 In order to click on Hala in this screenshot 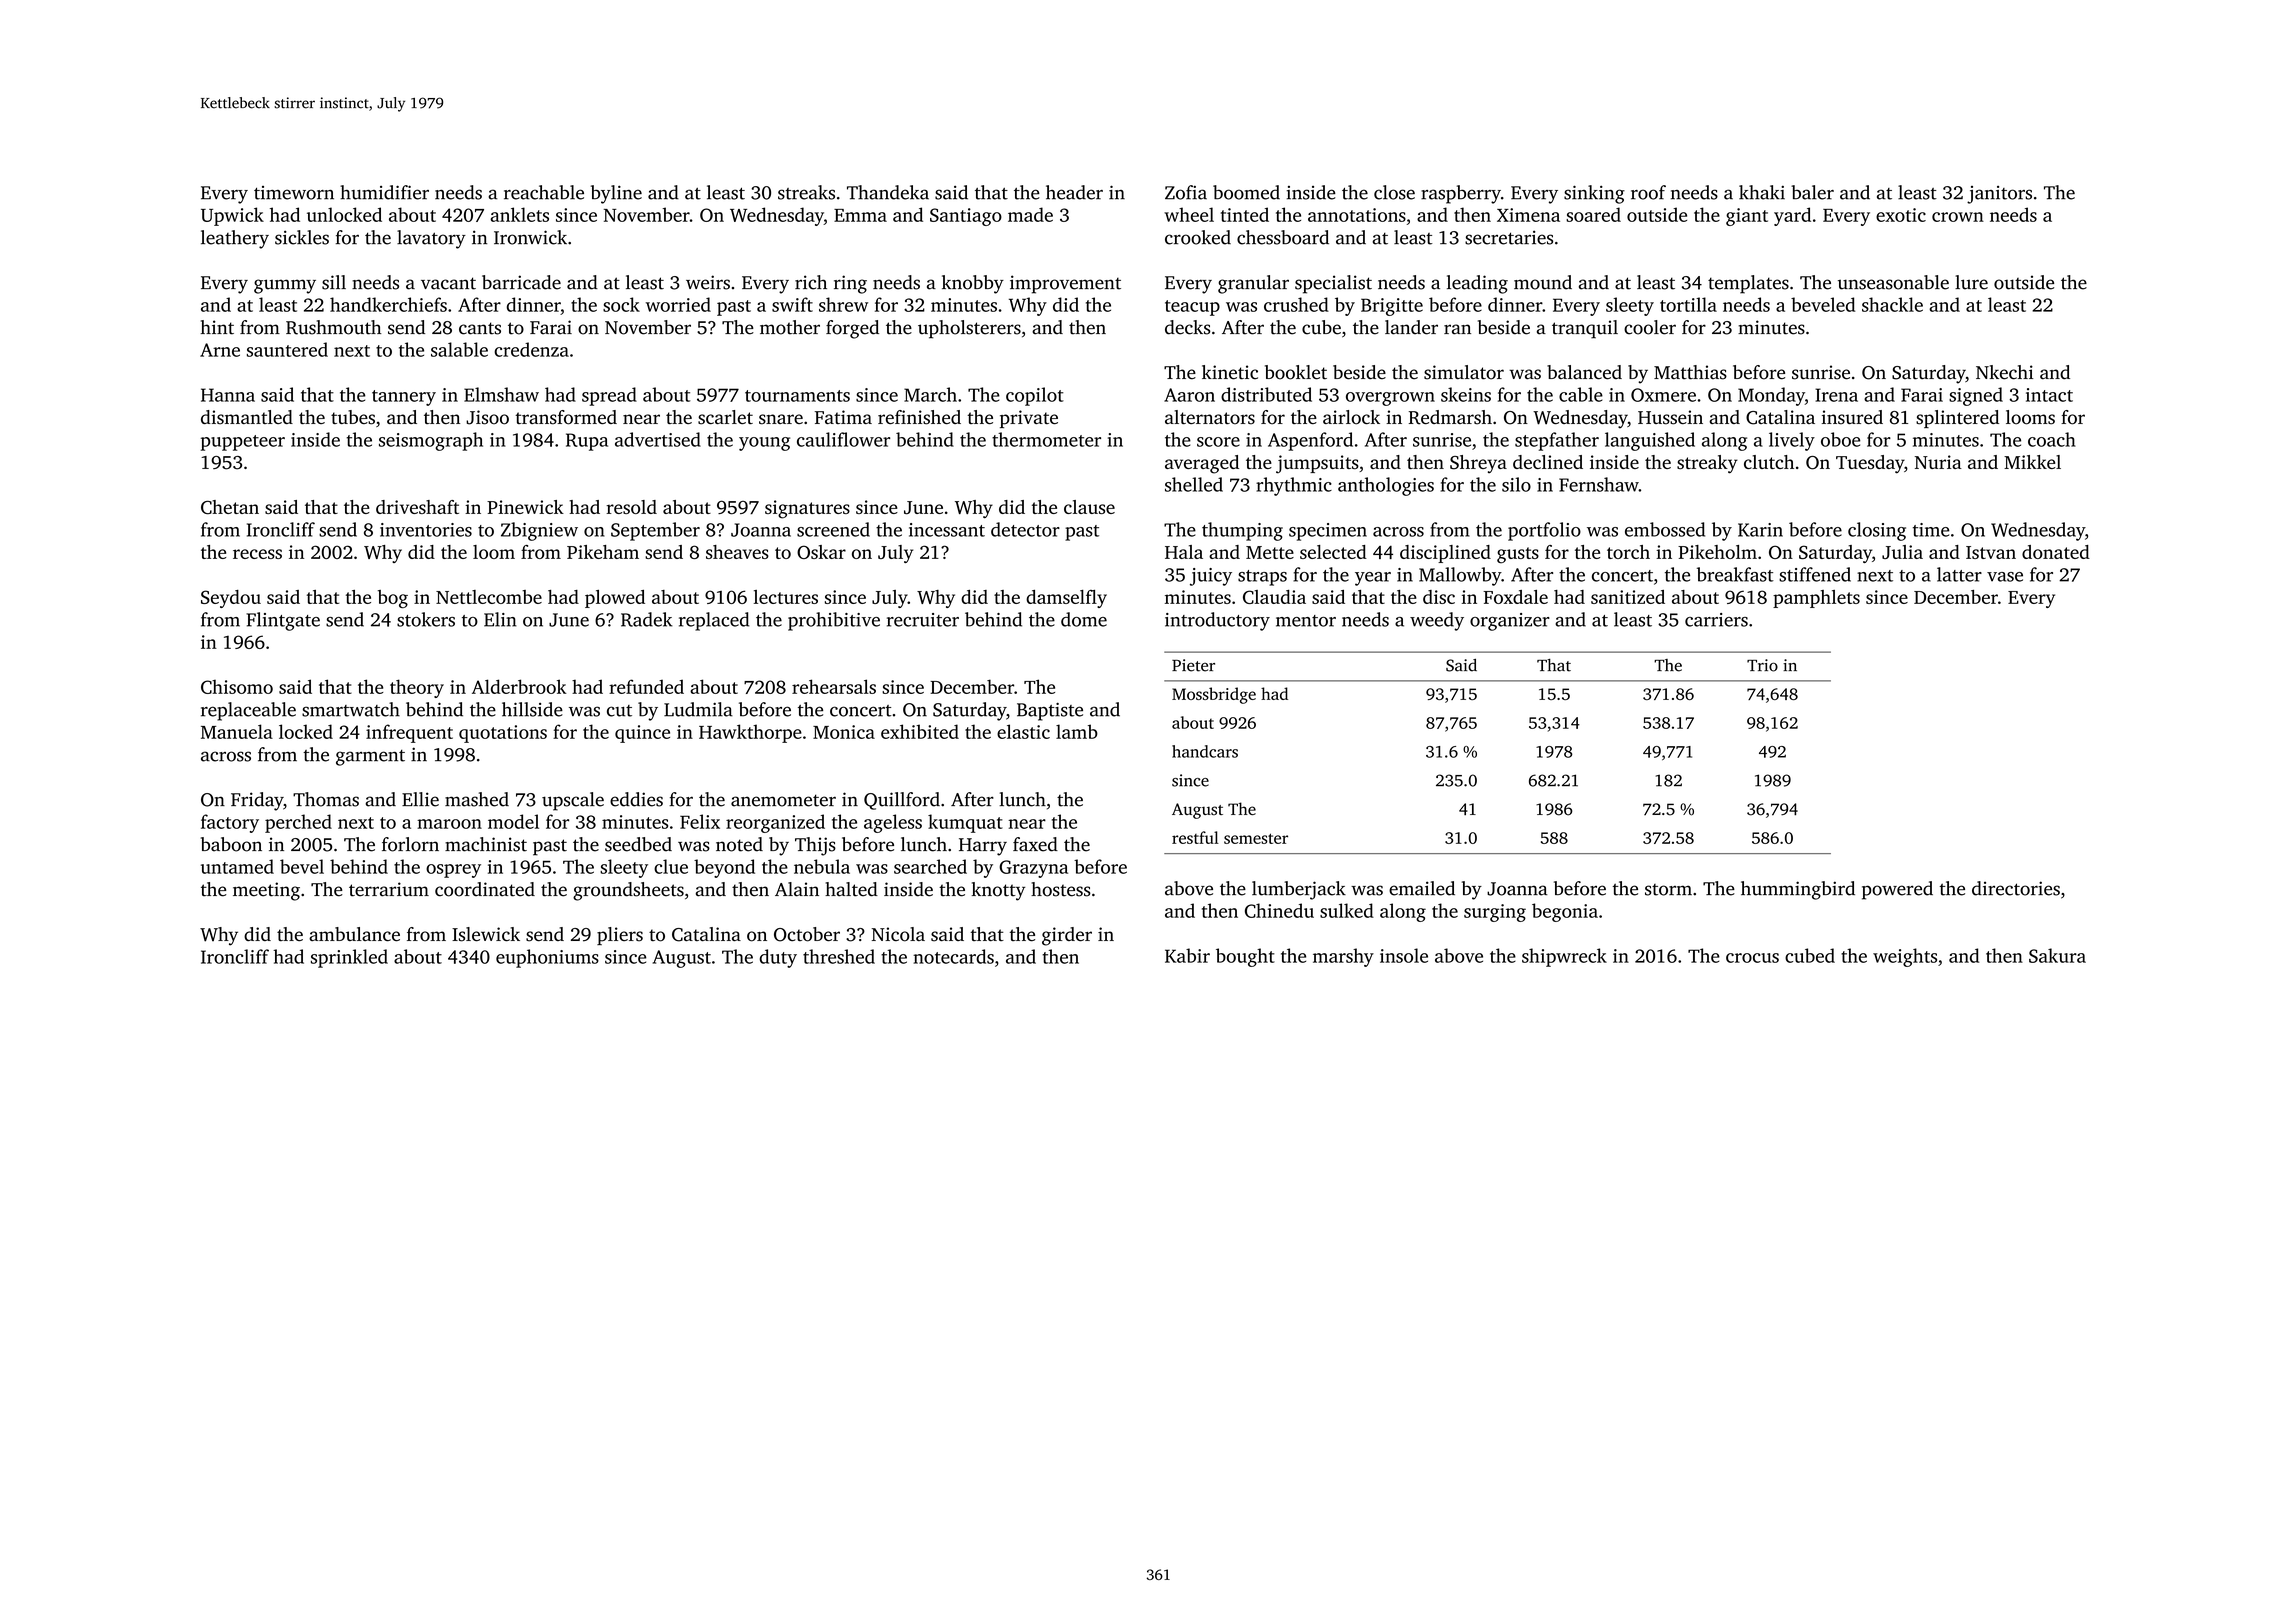, I will do `click(1184, 552)`.
